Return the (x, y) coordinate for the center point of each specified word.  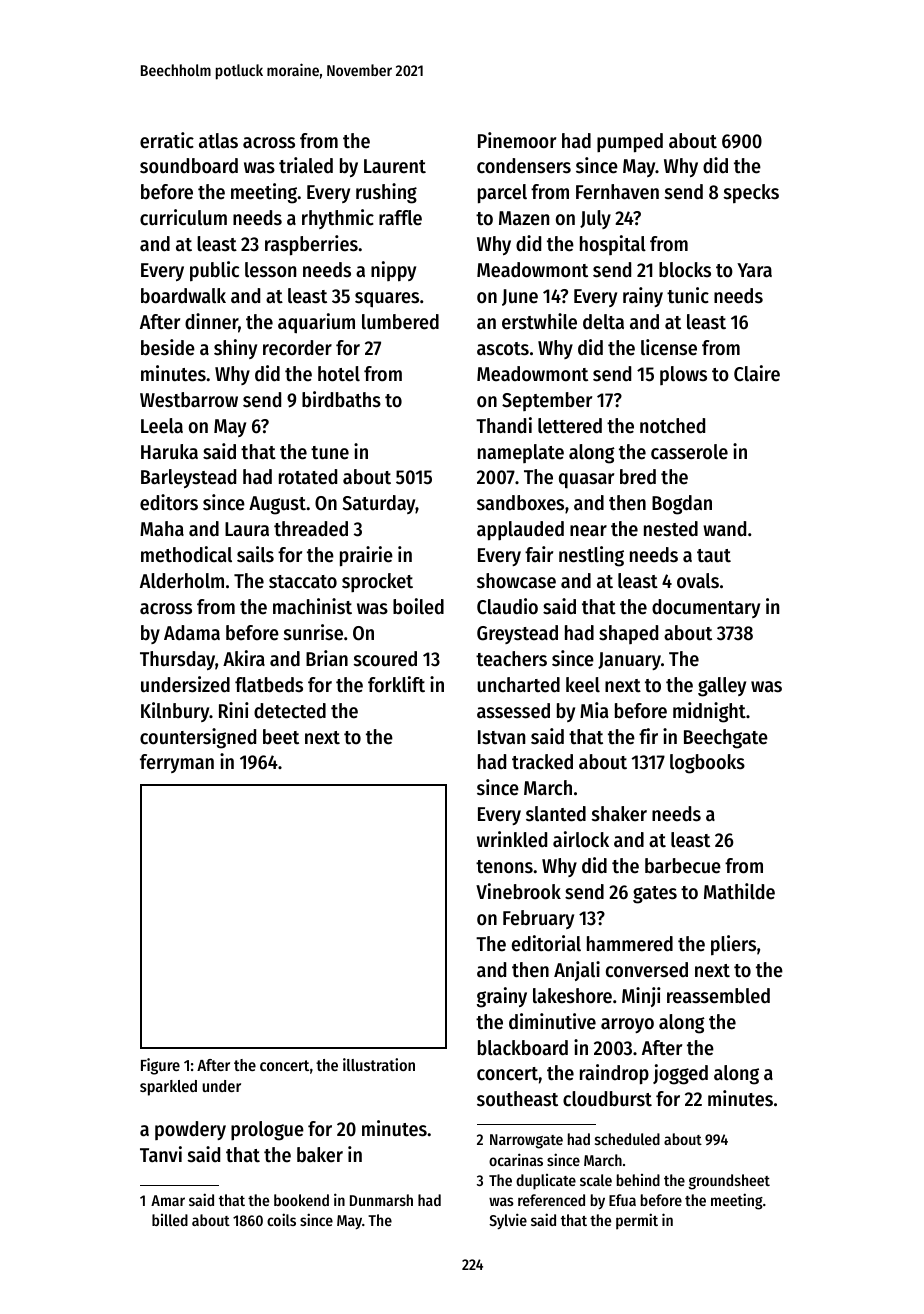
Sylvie (508, 1221)
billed (170, 1220)
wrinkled (512, 839)
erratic (167, 140)
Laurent (395, 166)
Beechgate (726, 739)
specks (751, 194)
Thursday (177, 660)
